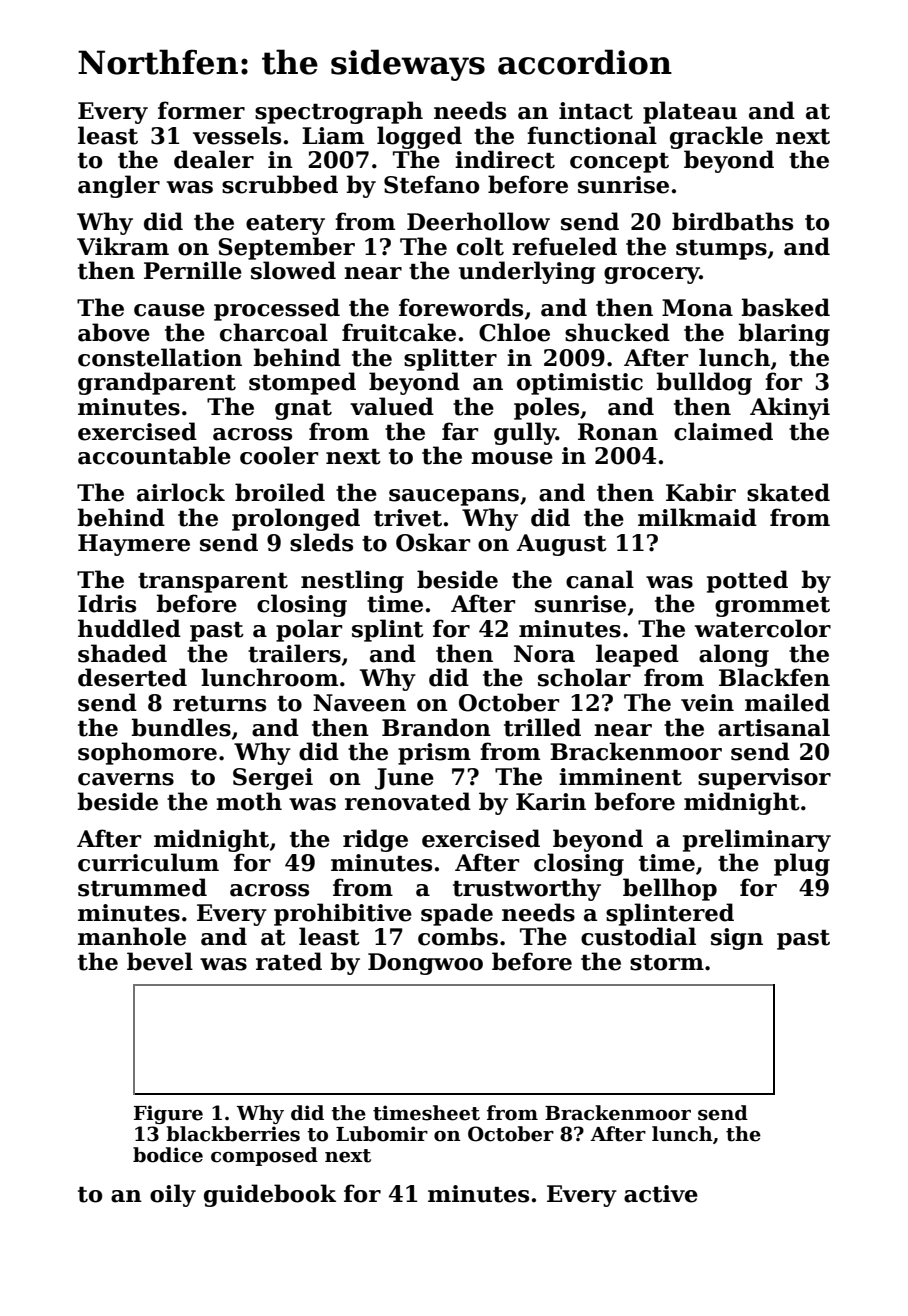  Describe the element at coordinates (119, 186) in the screenshot. I see `angler` at that location.
